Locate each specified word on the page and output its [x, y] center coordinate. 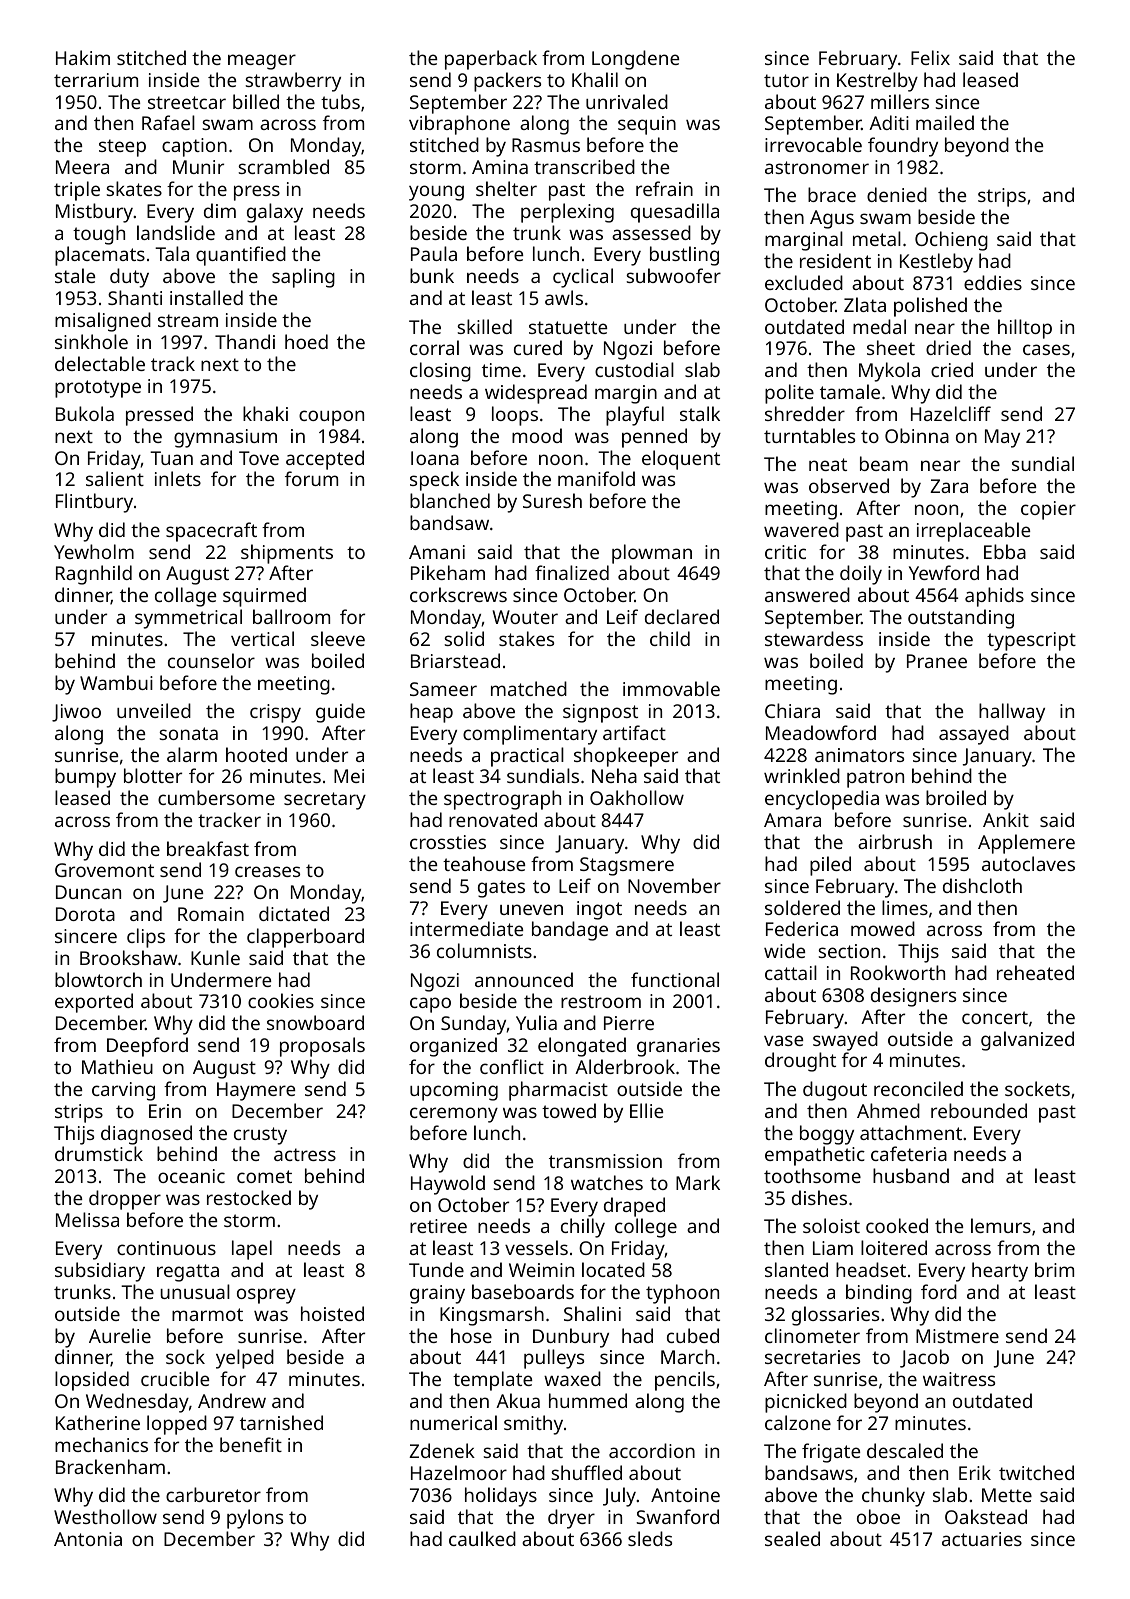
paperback [491, 60]
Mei [349, 776]
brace [832, 194]
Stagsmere [627, 866]
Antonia [88, 1539]
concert [995, 1017]
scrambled [284, 166]
